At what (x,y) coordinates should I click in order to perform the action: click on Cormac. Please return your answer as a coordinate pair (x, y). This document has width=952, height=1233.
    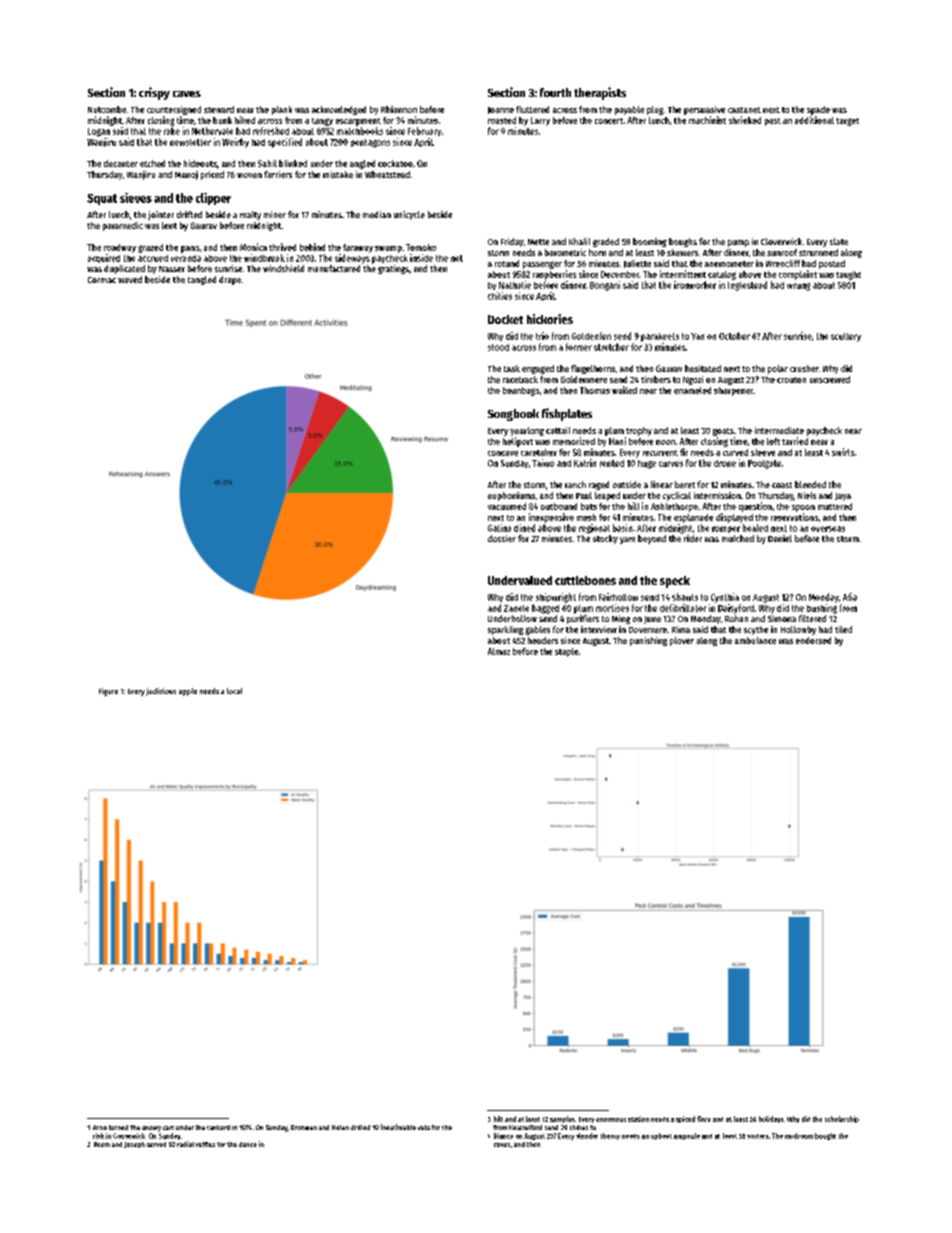
    Looking at the image, I should click on (102, 280).
